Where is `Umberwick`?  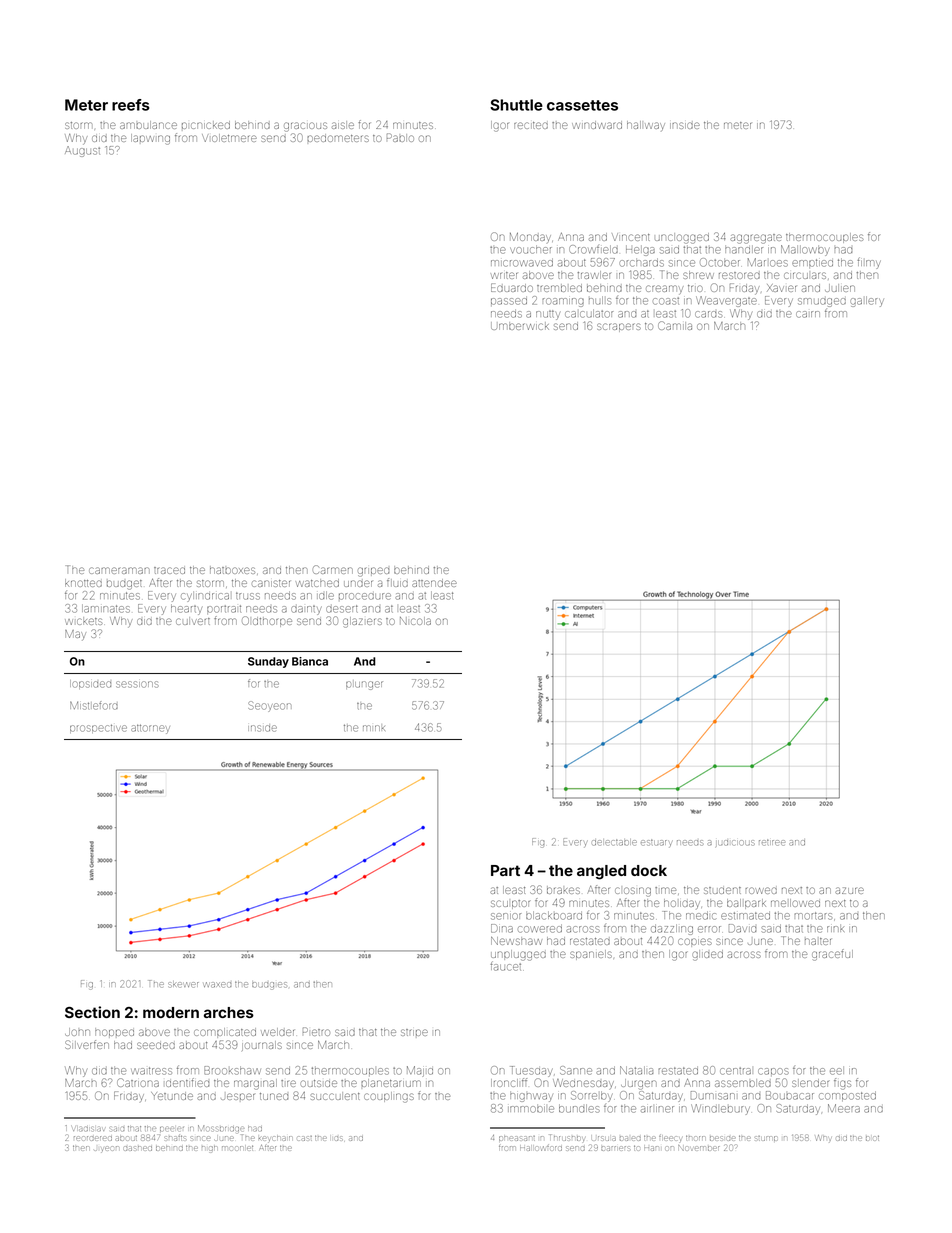 Umberwick is located at coordinates (520, 326).
